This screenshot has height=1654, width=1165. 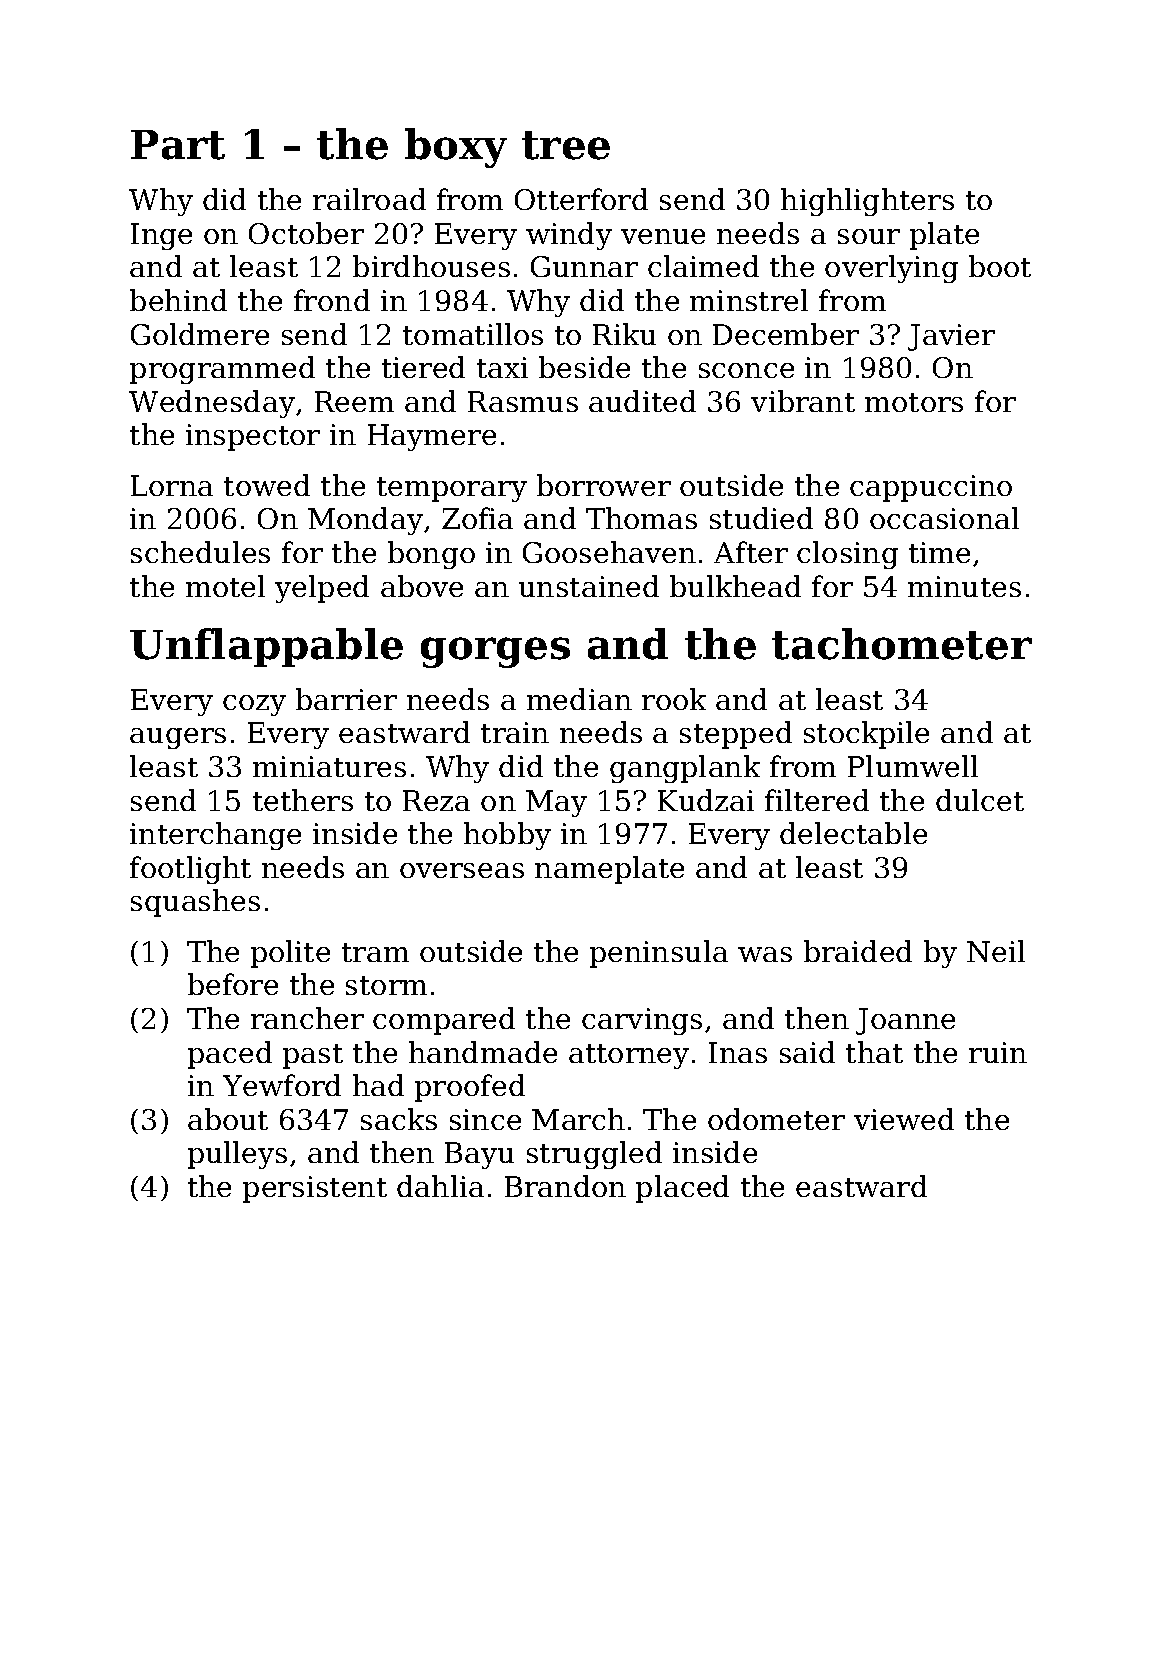 What do you see at coordinates (642, 401) in the screenshot?
I see `audited` at bounding box center [642, 401].
